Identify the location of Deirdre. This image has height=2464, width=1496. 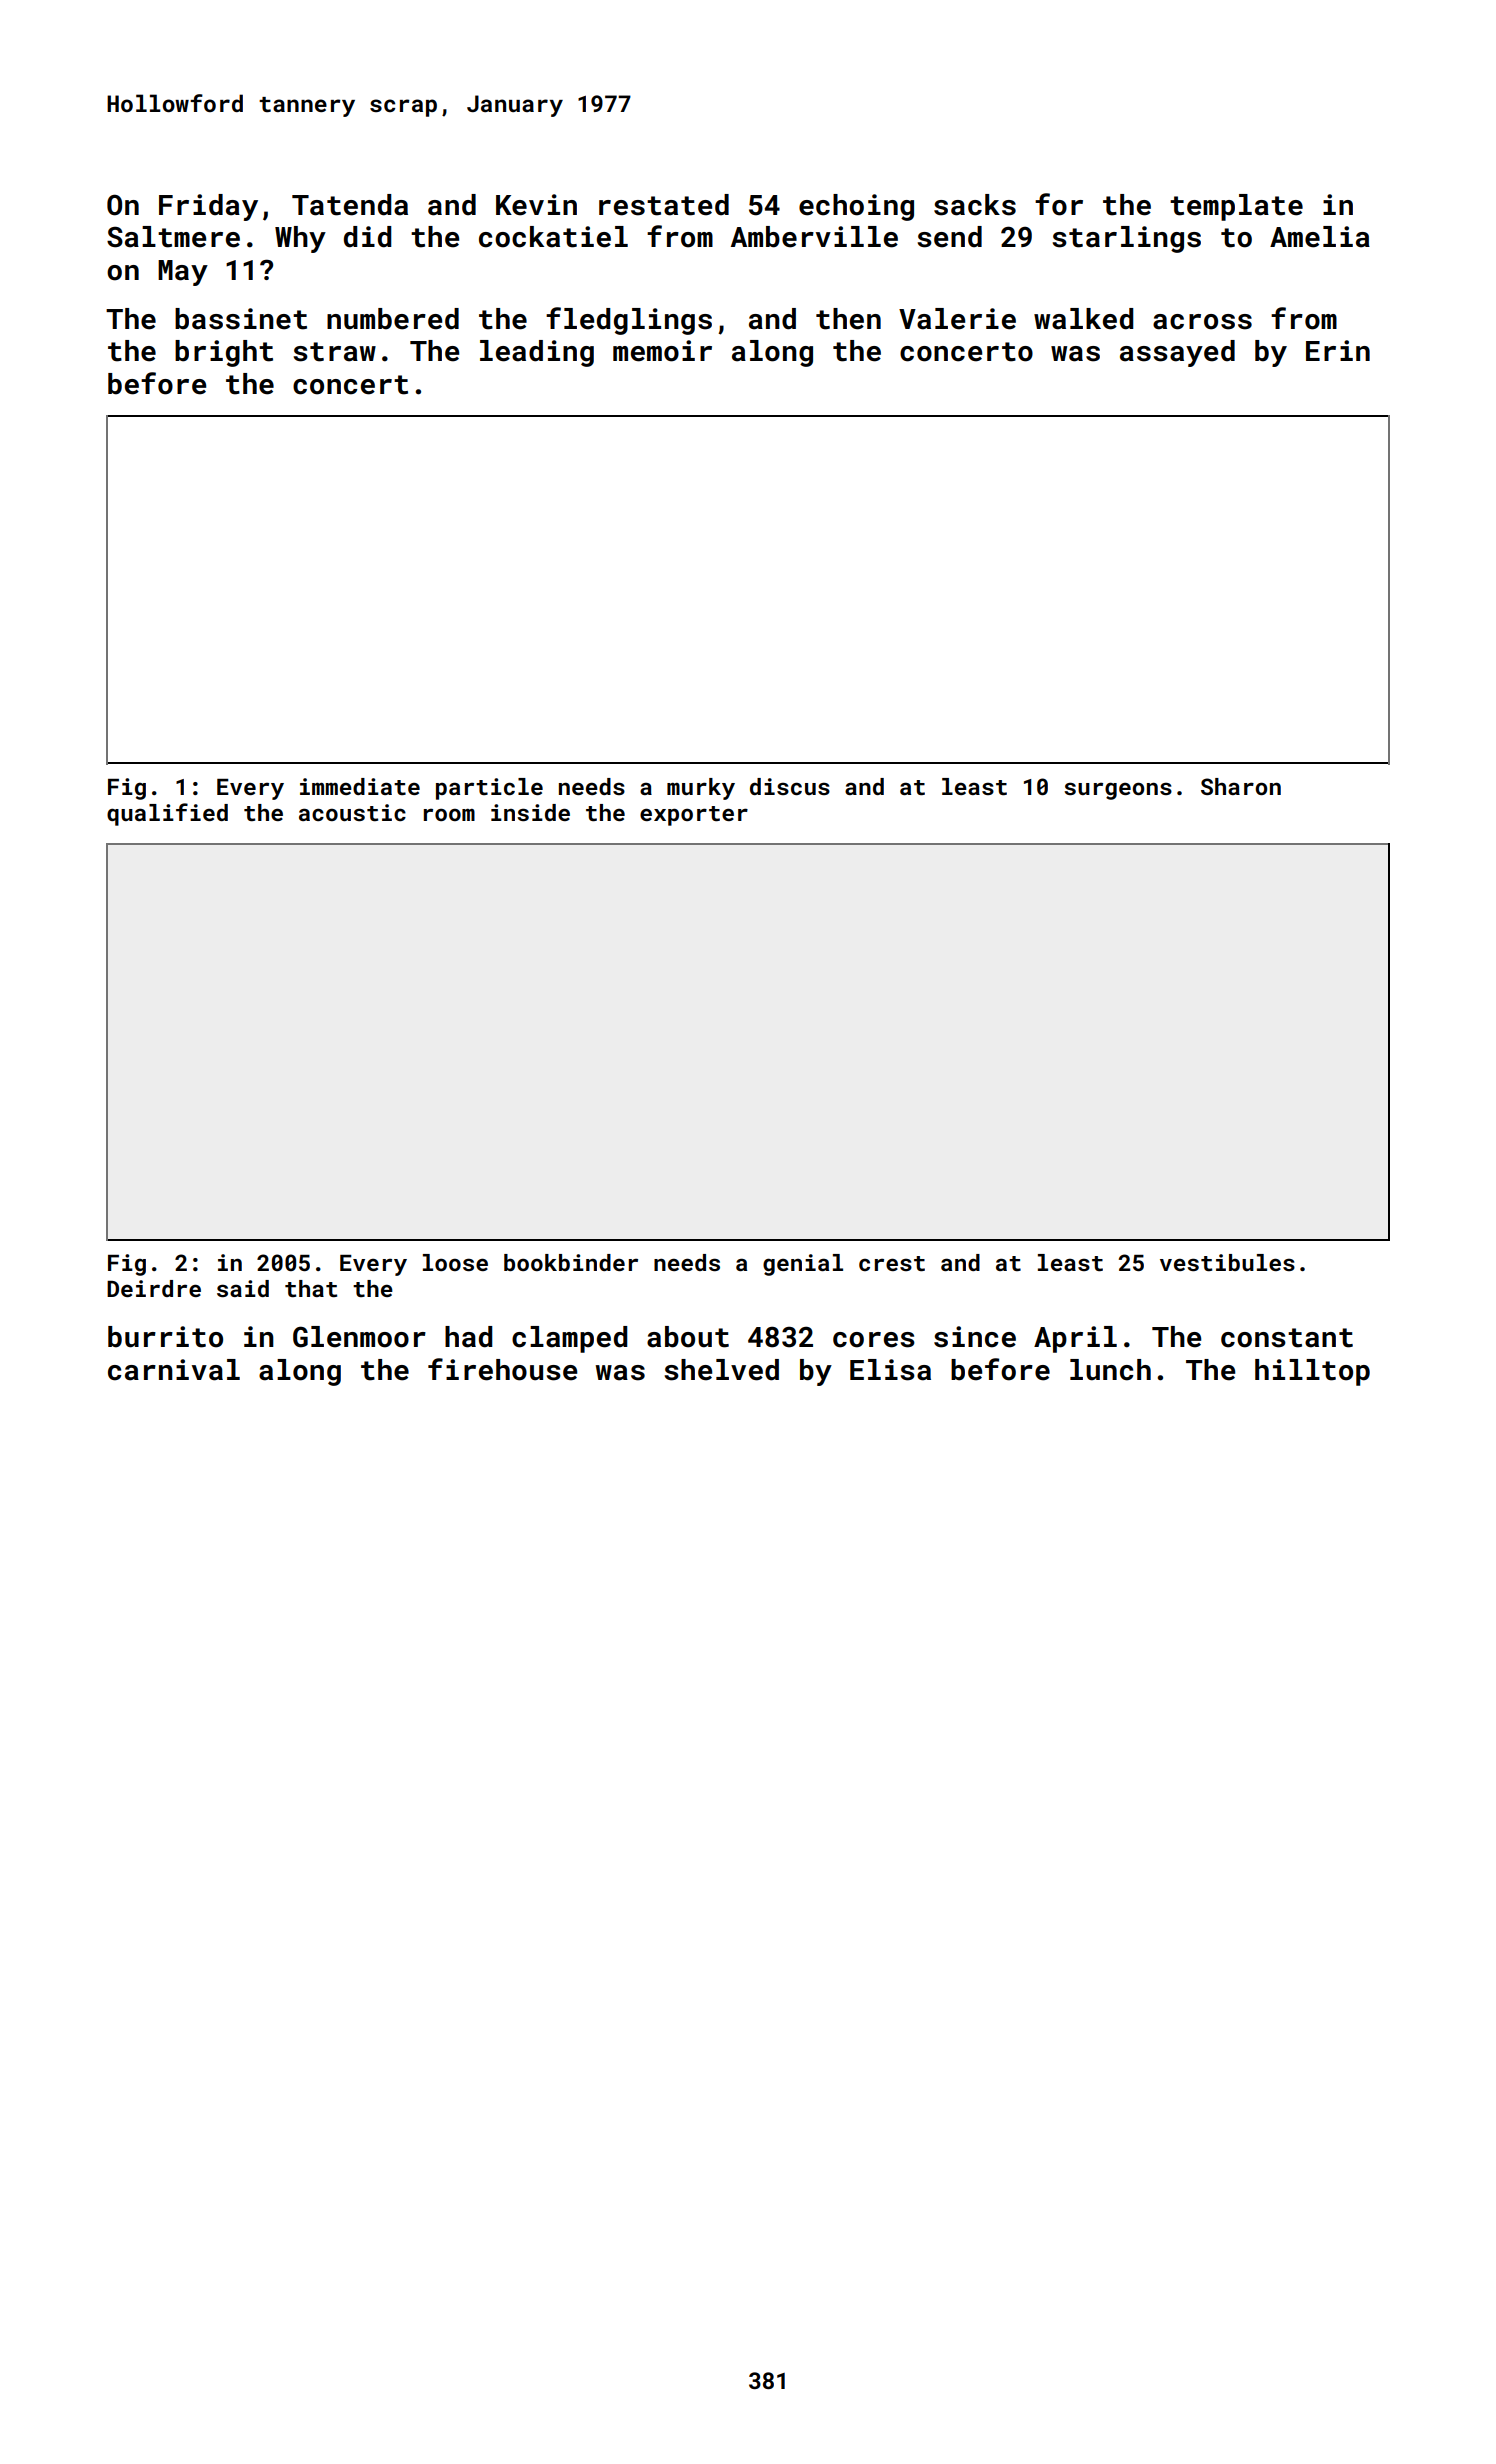
(154, 1288).
